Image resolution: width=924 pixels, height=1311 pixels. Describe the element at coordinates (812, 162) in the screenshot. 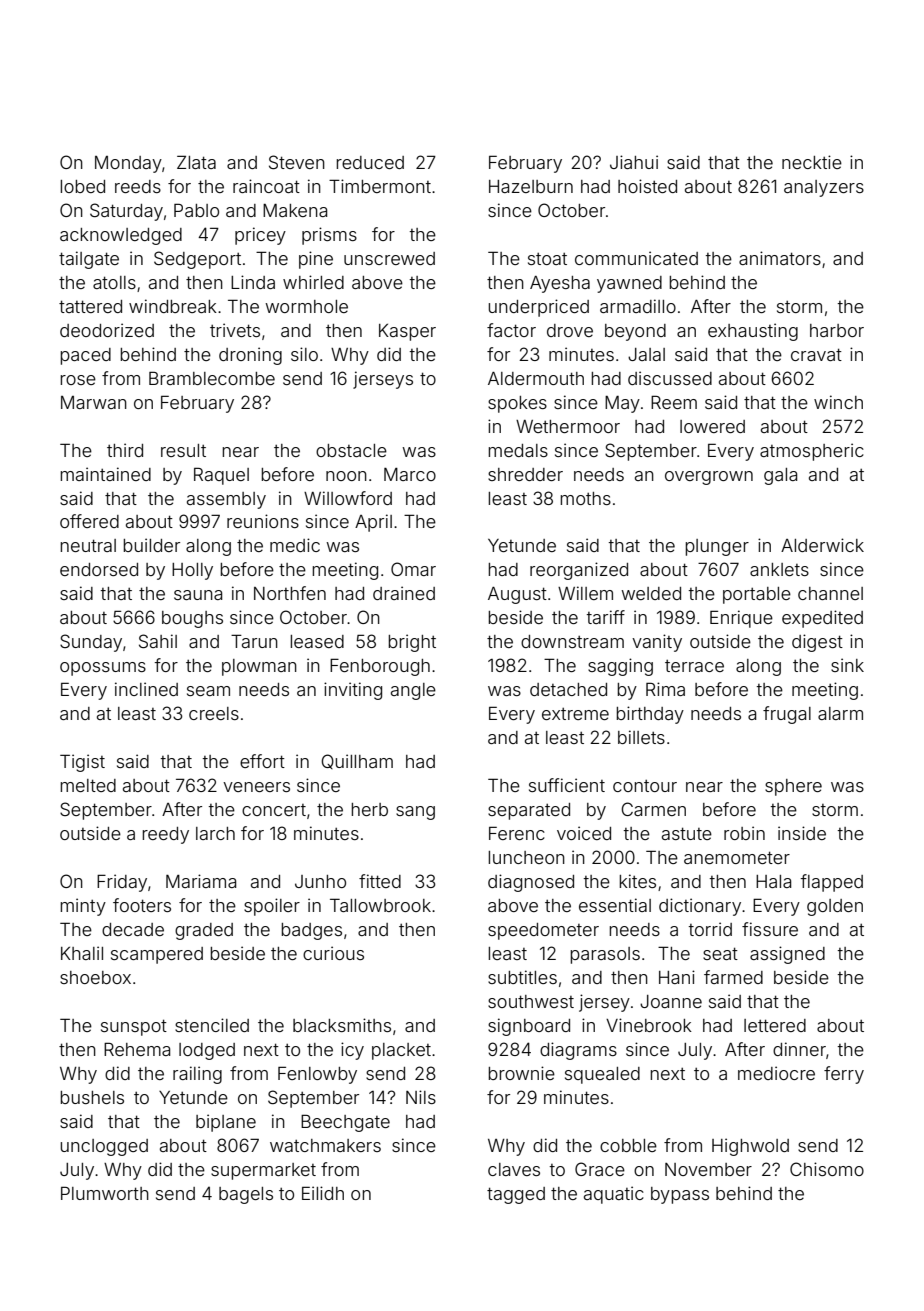

I see `necktie` at that location.
